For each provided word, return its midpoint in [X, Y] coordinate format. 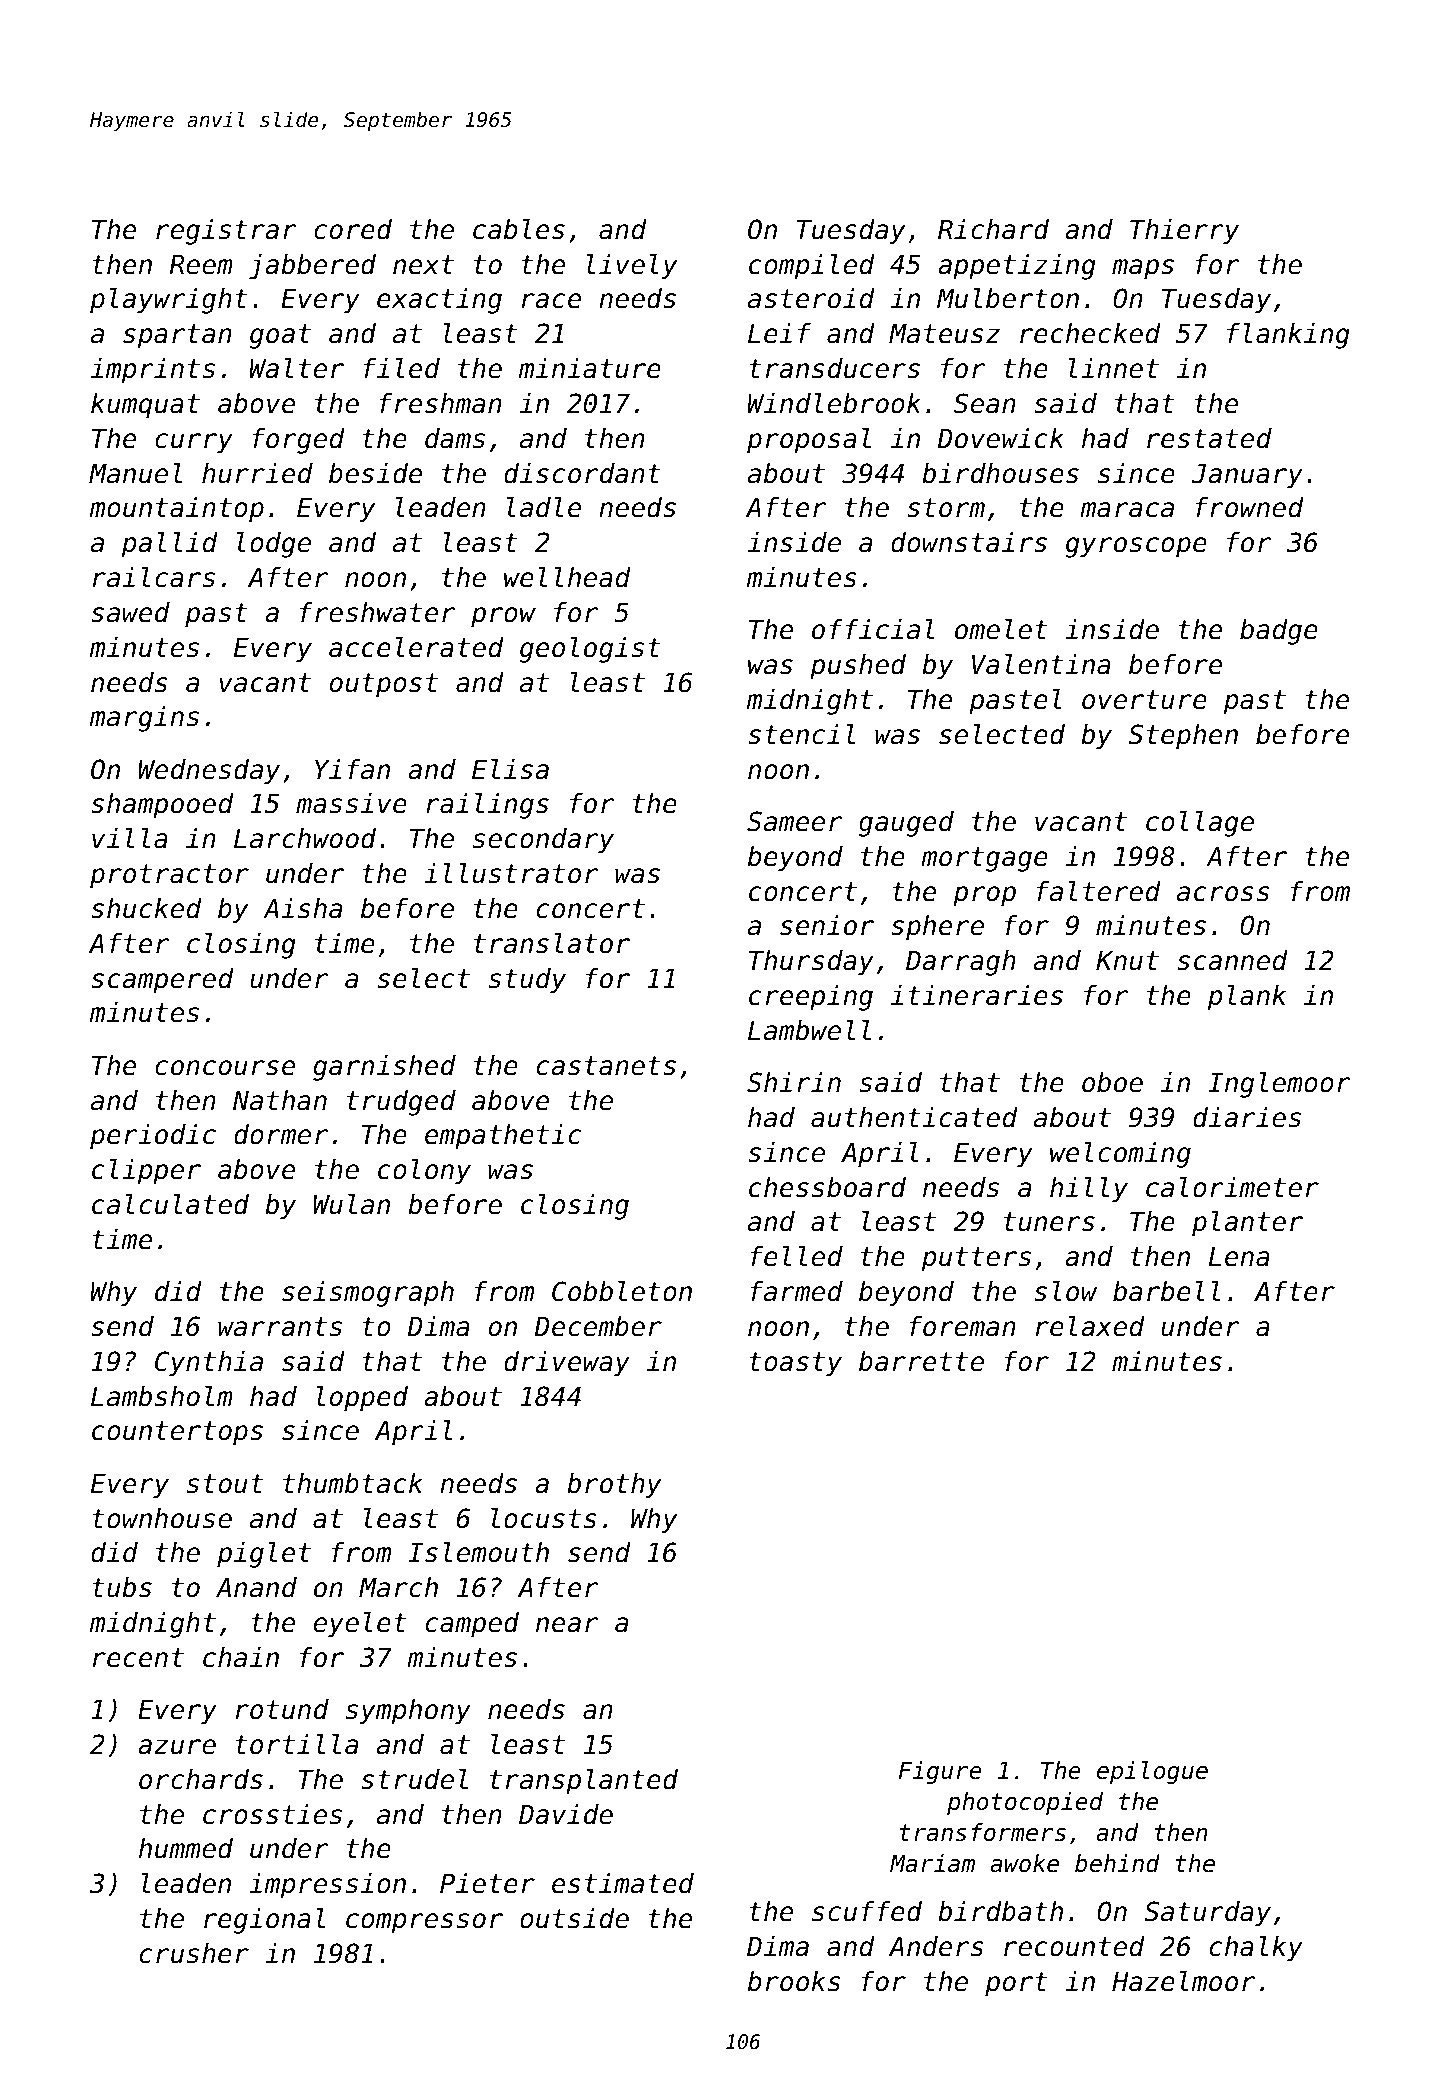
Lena [1239, 1257]
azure [177, 1747]
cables [519, 229]
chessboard [827, 1187]
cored [353, 229]
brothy [614, 1486]
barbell [1166, 1291]
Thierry [1184, 232]
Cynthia [209, 1364]
